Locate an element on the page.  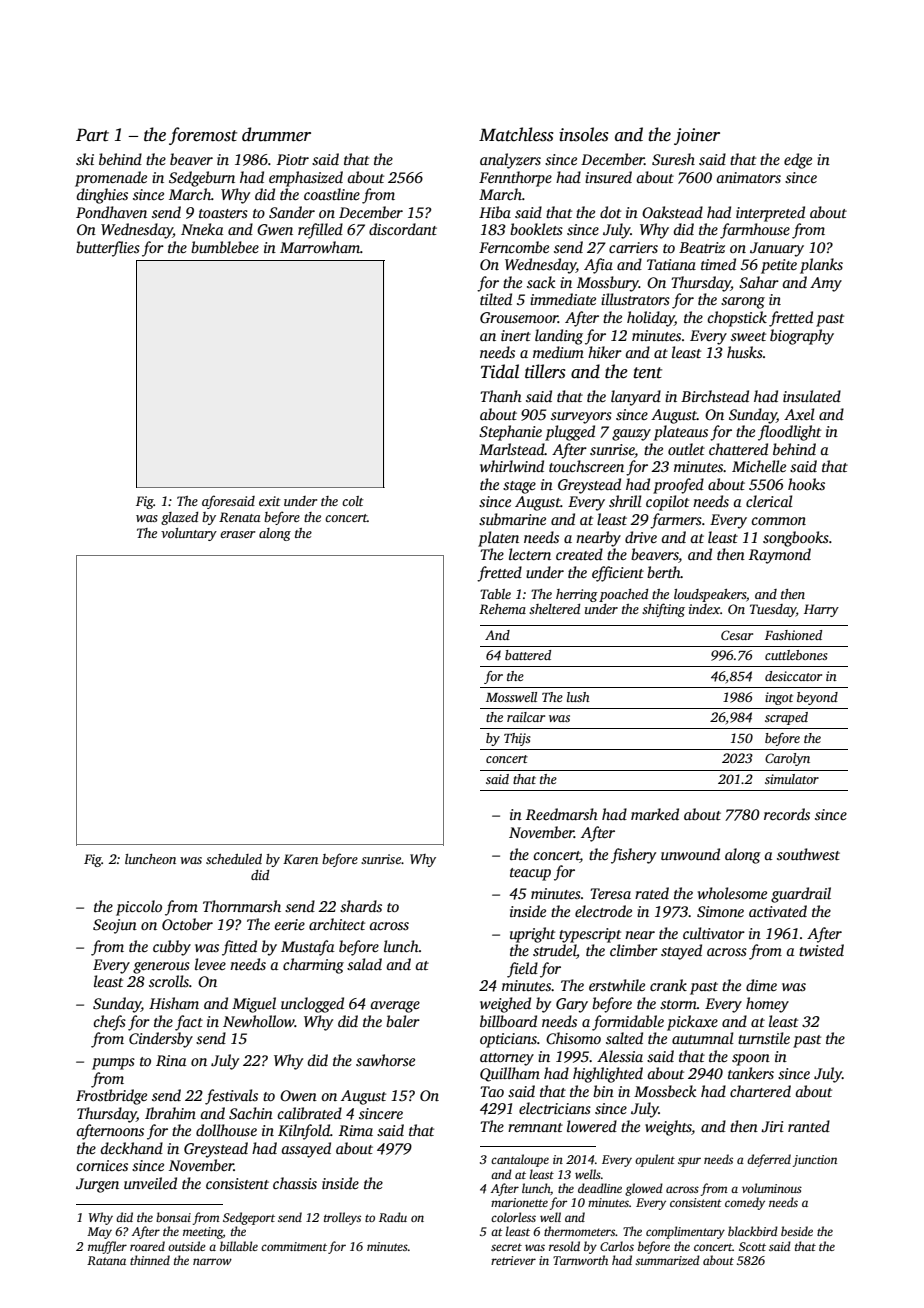
scheduled is located at coordinates (234, 859).
